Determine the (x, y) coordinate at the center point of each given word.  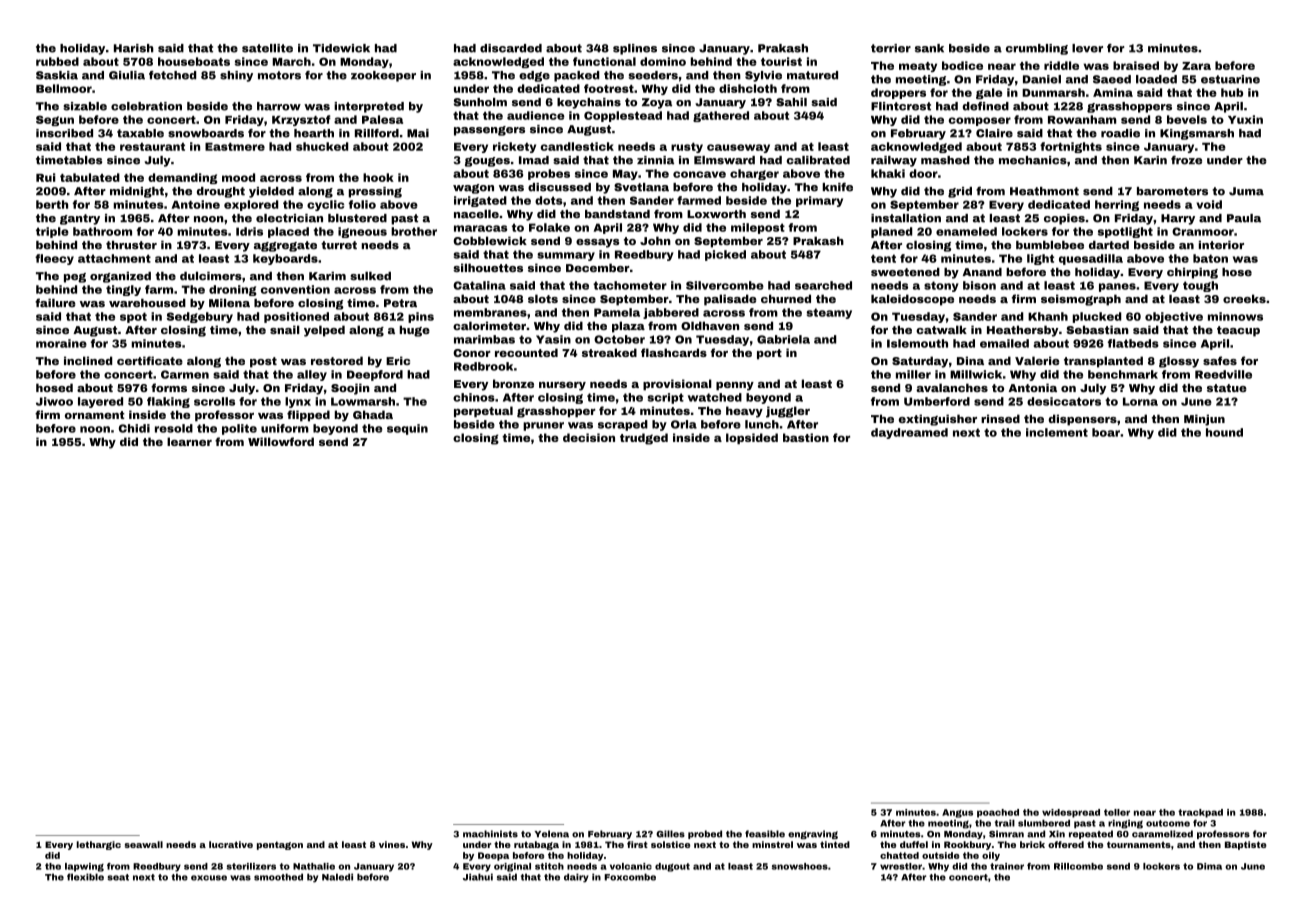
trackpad (1200, 813)
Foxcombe (630, 877)
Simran (1006, 834)
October (619, 339)
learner (189, 441)
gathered (721, 116)
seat (118, 877)
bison (979, 285)
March (292, 61)
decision (589, 437)
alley (312, 375)
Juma (1246, 191)
